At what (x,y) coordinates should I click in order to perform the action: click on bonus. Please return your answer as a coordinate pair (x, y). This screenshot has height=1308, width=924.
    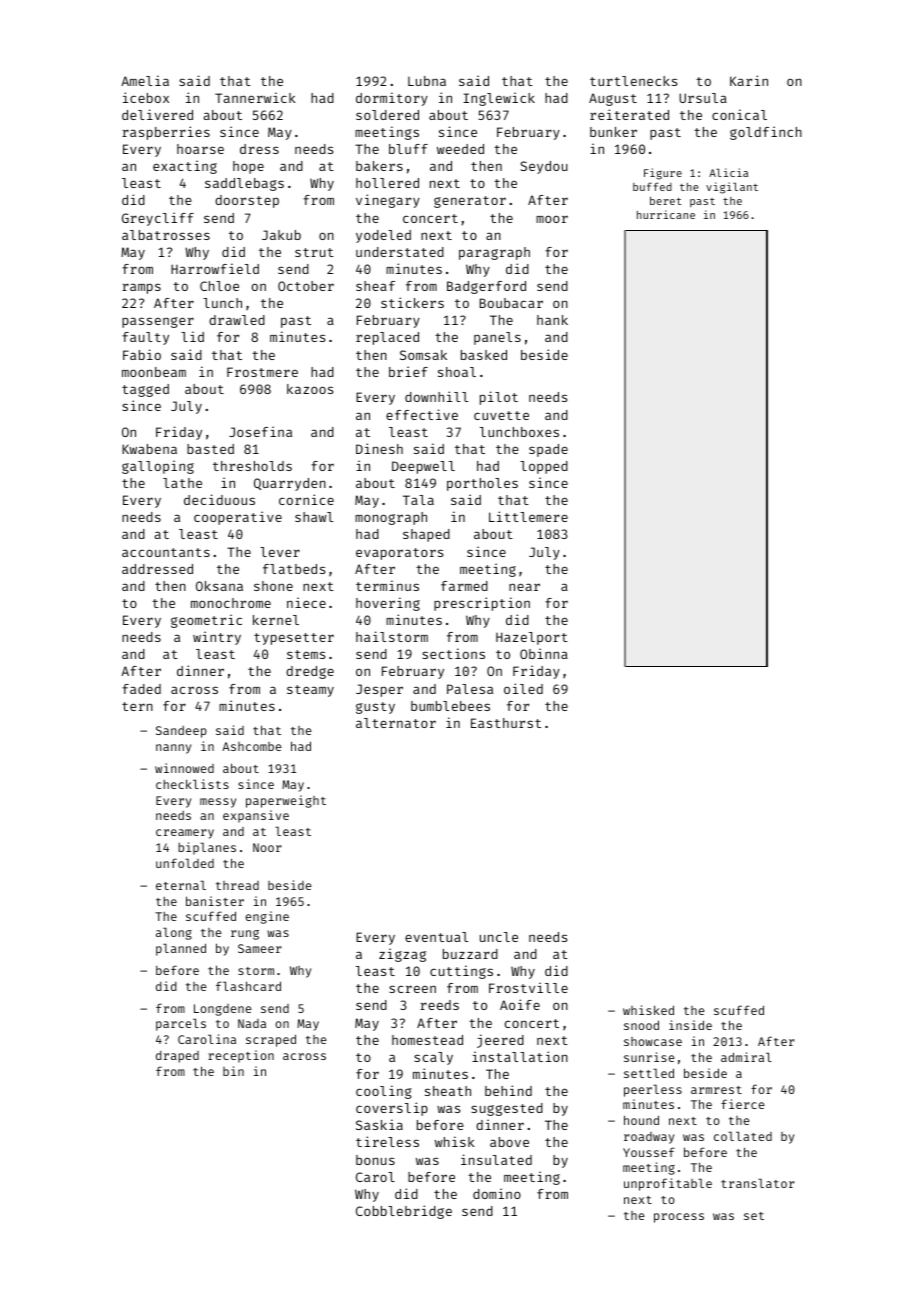
    Looking at the image, I should click on (375, 1160).
